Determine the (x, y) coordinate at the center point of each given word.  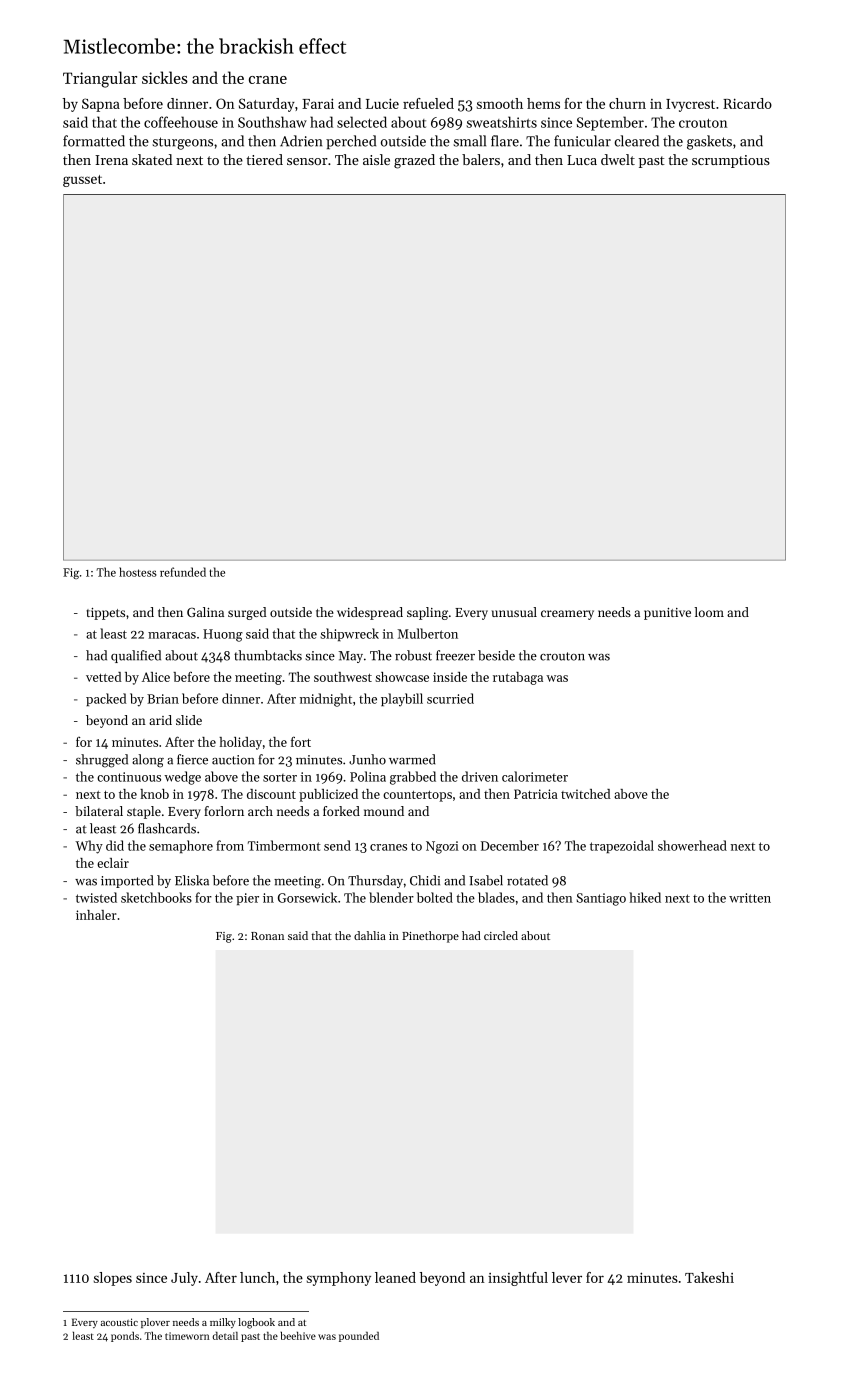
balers (481, 159)
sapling (427, 613)
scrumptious (731, 161)
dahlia (370, 935)
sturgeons (182, 143)
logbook (256, 1323)
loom (709, 612)
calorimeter (535, 776)
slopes (113, 1279)
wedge (182, 778)
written (750, 898)
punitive (667, 614)
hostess (138, 572)
